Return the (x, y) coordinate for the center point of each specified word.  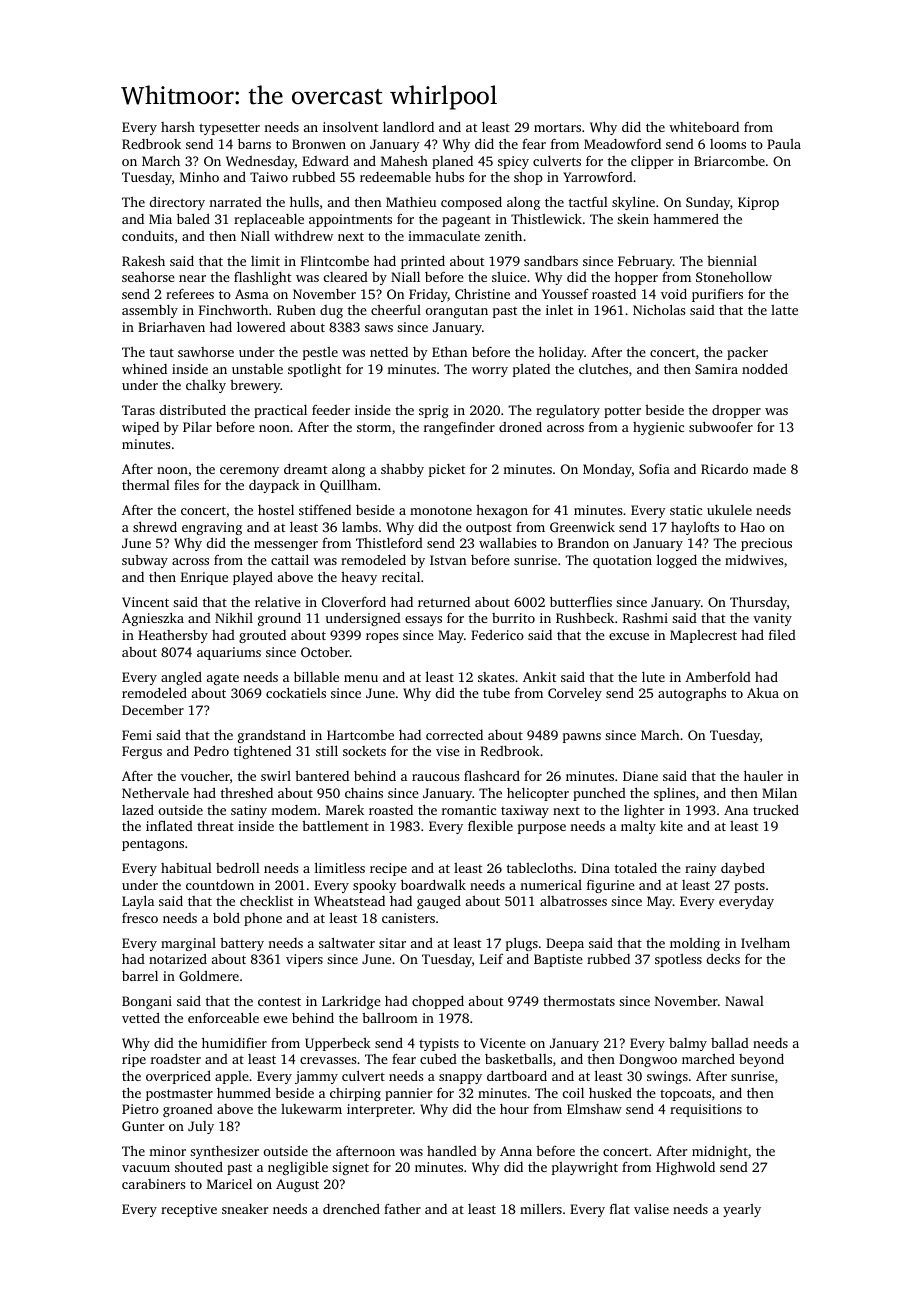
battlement (335, 826)
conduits (148, 236)
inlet (559, 310)
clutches (603, 369)
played (253, 578)
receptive (189, 1210)
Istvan (448, 560)
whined (144, 369)
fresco (140, 918)
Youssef (565, 294)
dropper (736, 411)
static (686, 510)
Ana (736, 810)
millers (541, 1208)
